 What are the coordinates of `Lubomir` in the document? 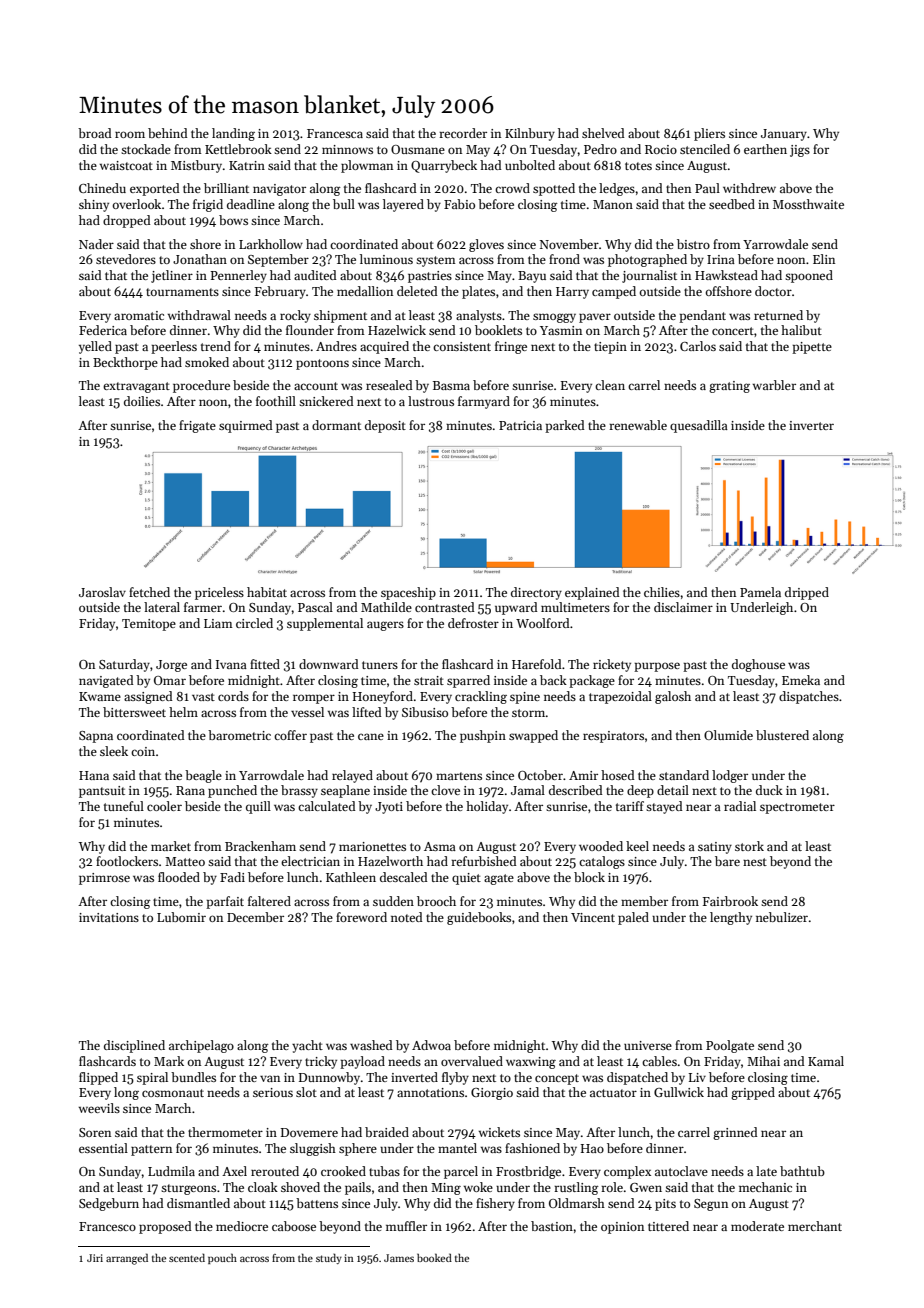 It's located at (181, 917).
